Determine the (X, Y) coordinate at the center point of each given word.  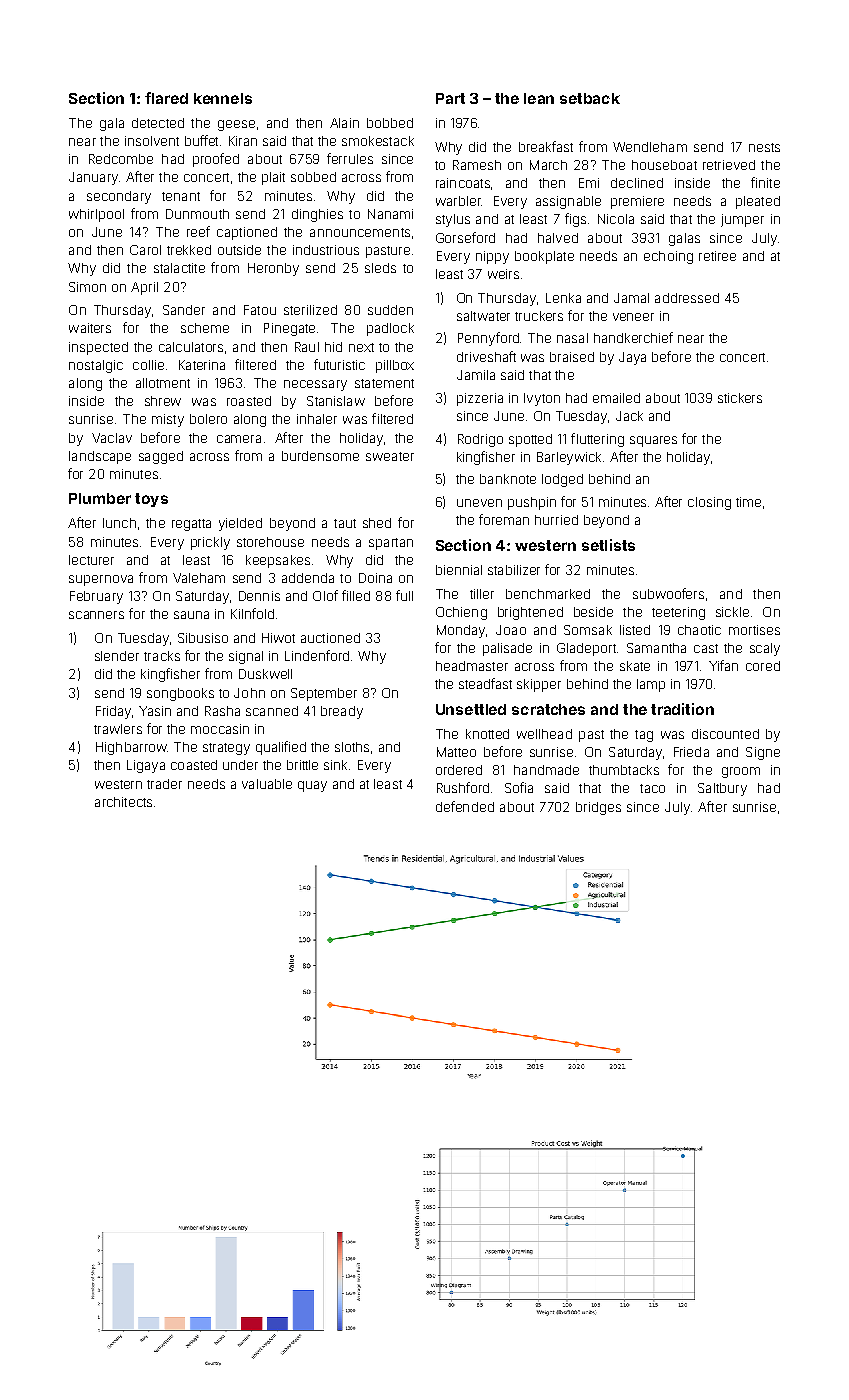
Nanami (390, 214)
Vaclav (112, 438)
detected (158, 123)
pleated (758, 202)
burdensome (320, 456)
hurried (556, 520)
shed (377, 523)
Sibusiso (203, 638)
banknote (508, 479)
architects (123, 802)
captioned (247, 233)
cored (763, 666)
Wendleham (650, 147)
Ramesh (477, 165)
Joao (511, 630)
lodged (562, 480)
